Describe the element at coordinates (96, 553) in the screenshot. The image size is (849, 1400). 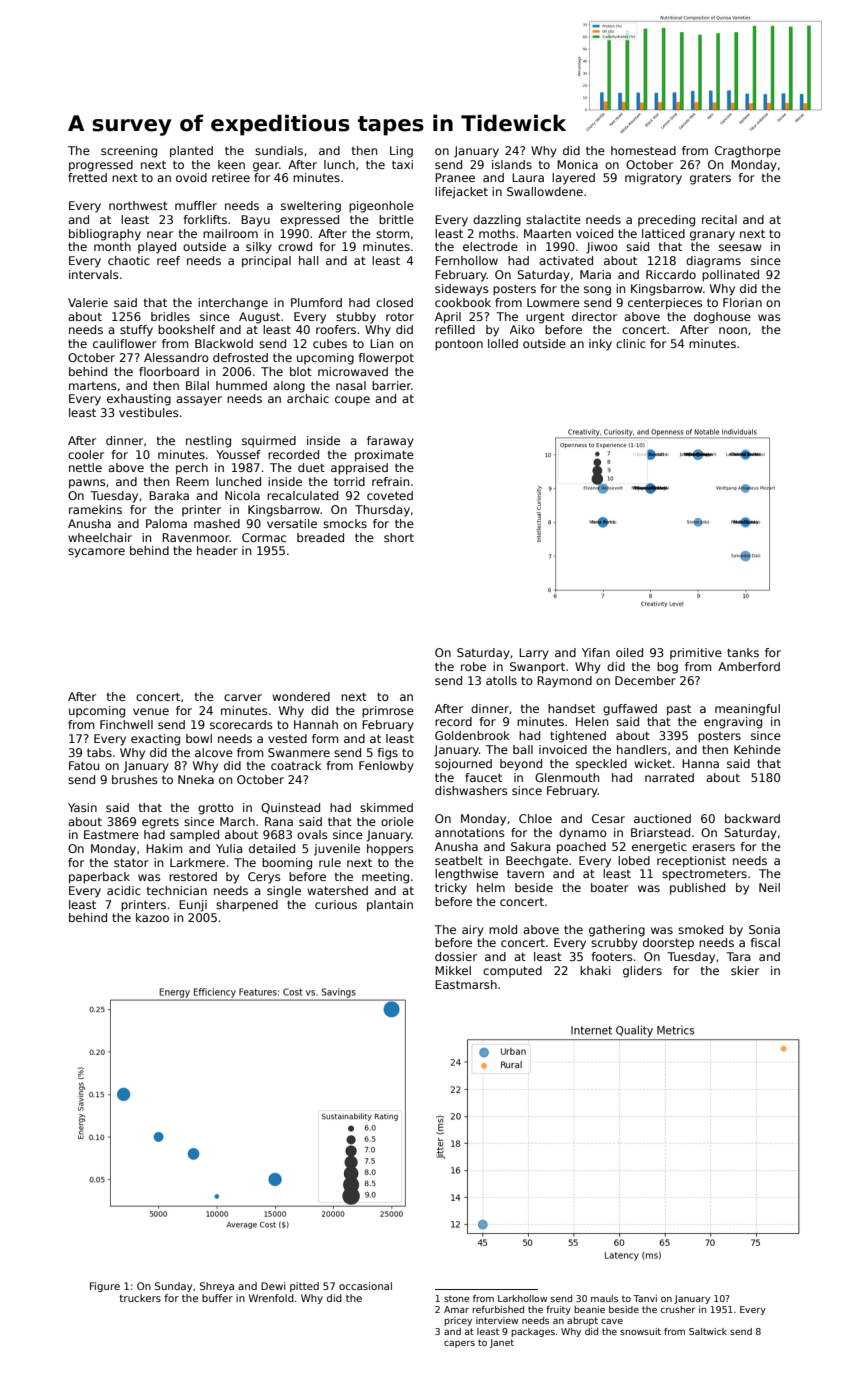
I see `sycamore` at that location.
